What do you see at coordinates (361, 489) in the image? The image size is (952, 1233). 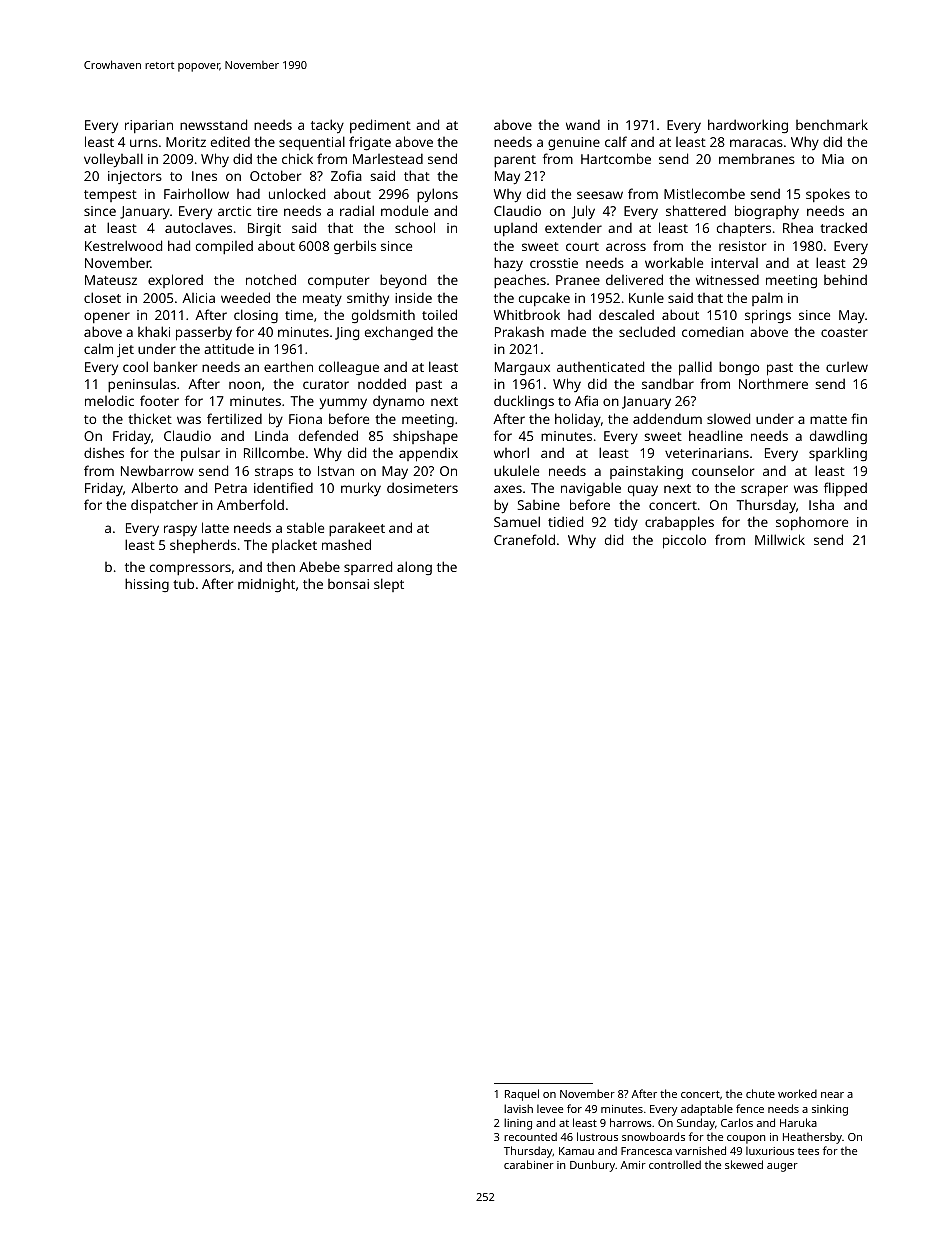 I see `murky` at bounding box center [361, 489].
